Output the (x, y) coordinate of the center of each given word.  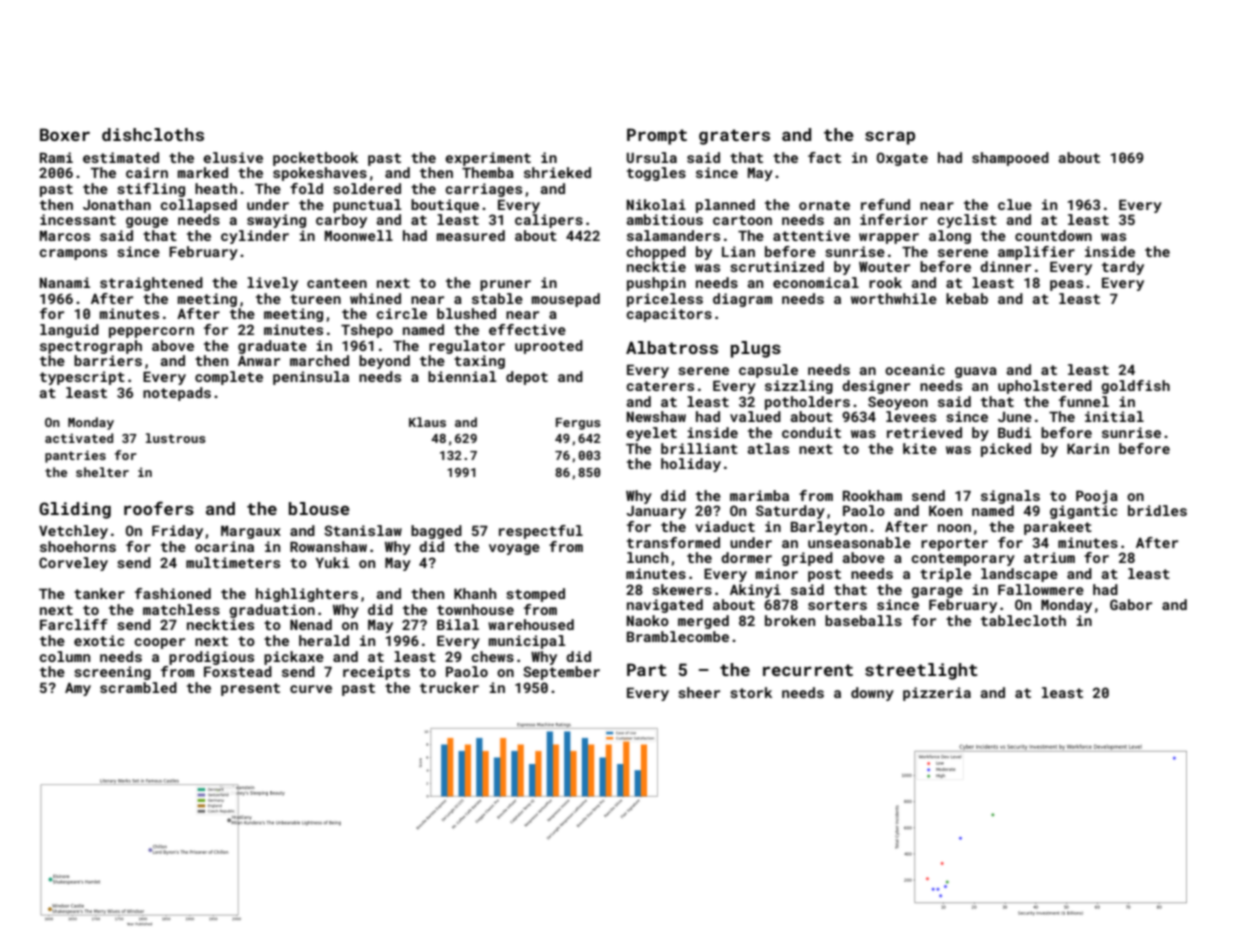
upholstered (1045, 387)
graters (734, 137)
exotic (99, 640)
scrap (890, 138)
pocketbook (315, 159)
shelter (102, 472)
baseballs (863, 620)
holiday (691, 465)
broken (790, 620)
